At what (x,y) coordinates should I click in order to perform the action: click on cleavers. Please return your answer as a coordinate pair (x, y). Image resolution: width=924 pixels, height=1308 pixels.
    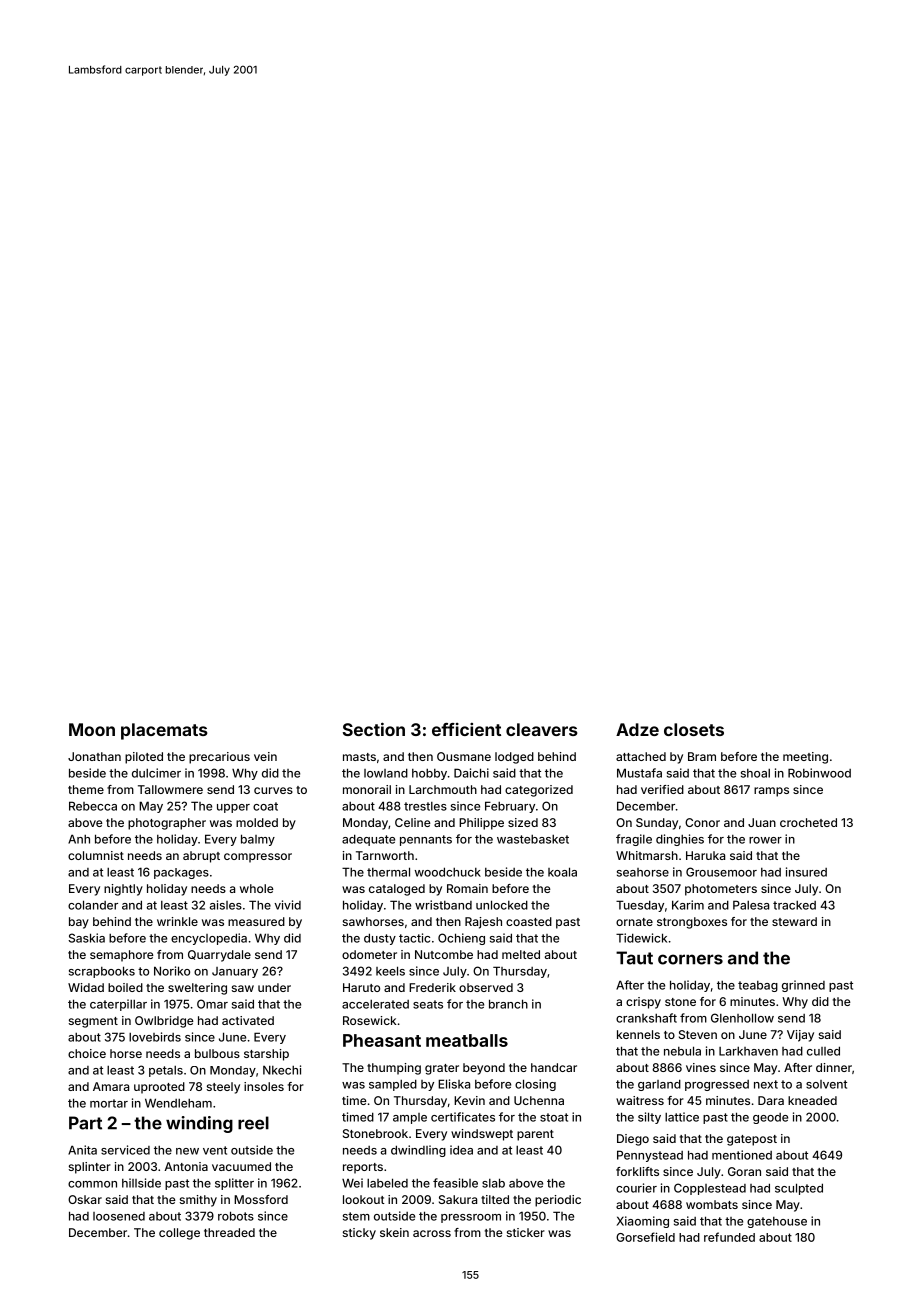
    Looking at the image, I should click on (542, 729).
